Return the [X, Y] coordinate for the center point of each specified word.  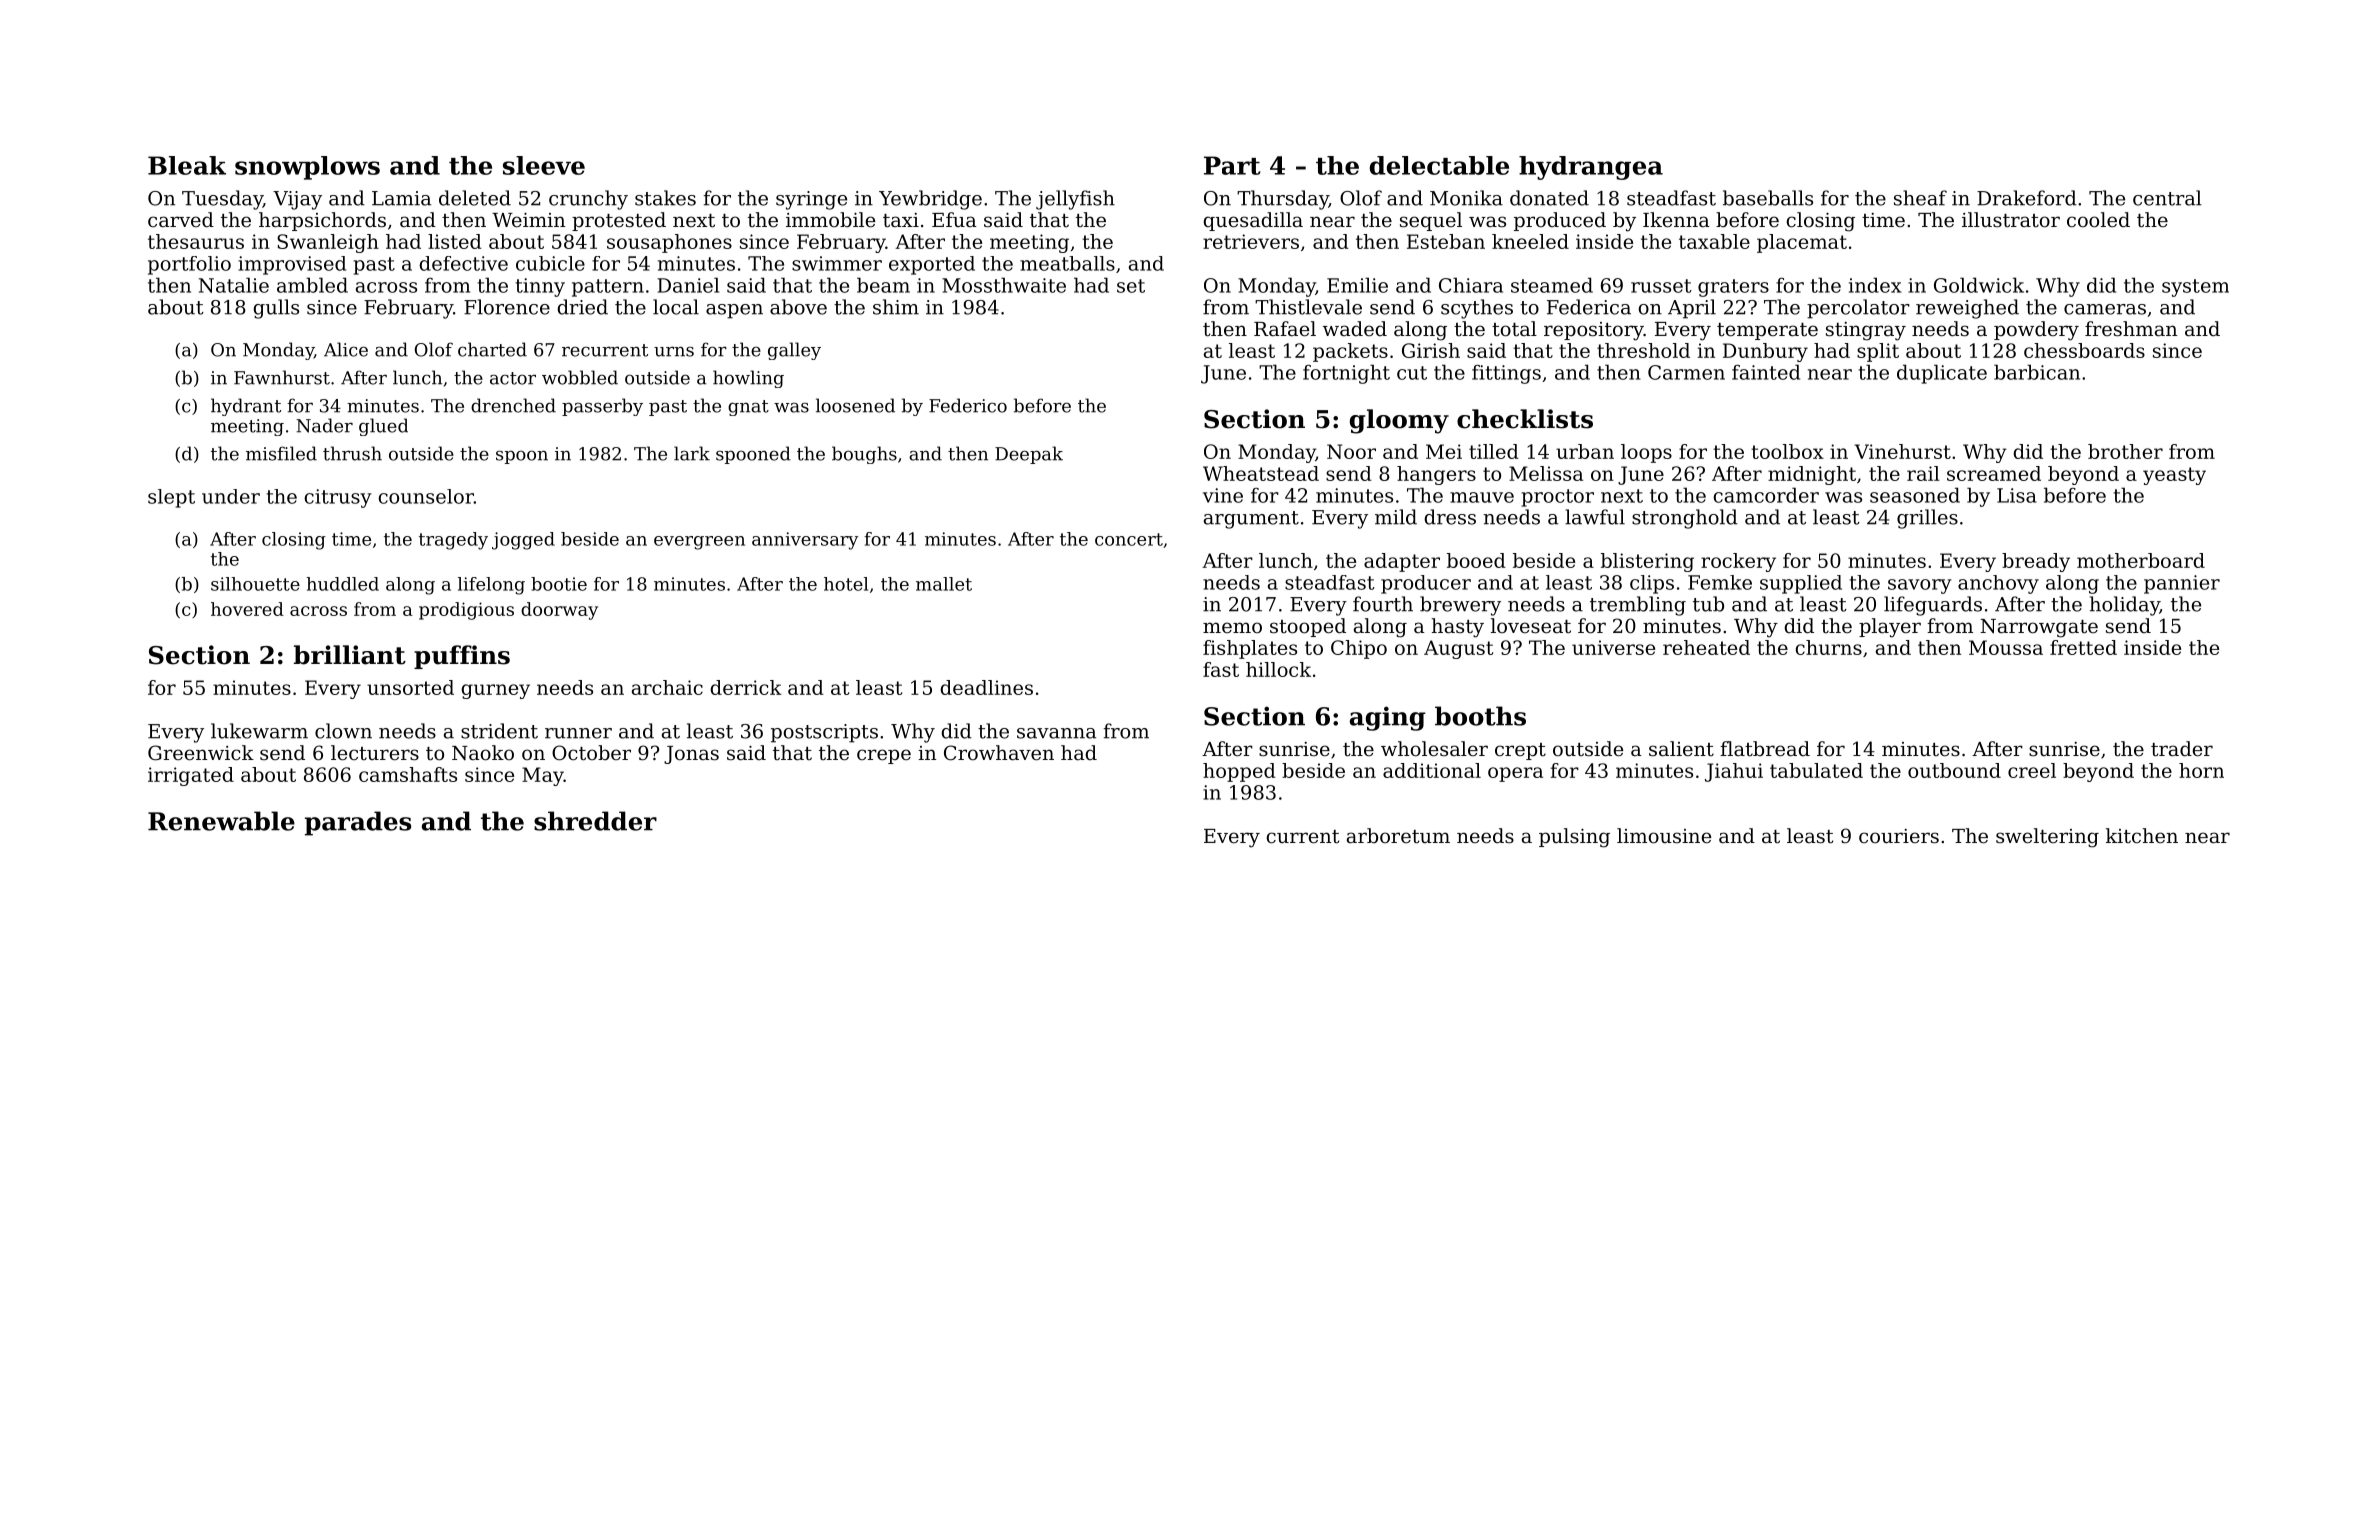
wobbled [580, 377]
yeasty [2174, 476]
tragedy [453, 541]
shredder [595, 821]
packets [1350, 352]
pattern [608, 288]
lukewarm [259, 731]
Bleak [187, 165]
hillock [1278, 669]
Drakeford [2027, 198]
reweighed [1967, 309]
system [2195, 288]
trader [2182, 749]
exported [932, 265]
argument [1251, 520]
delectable [1439, 165]
